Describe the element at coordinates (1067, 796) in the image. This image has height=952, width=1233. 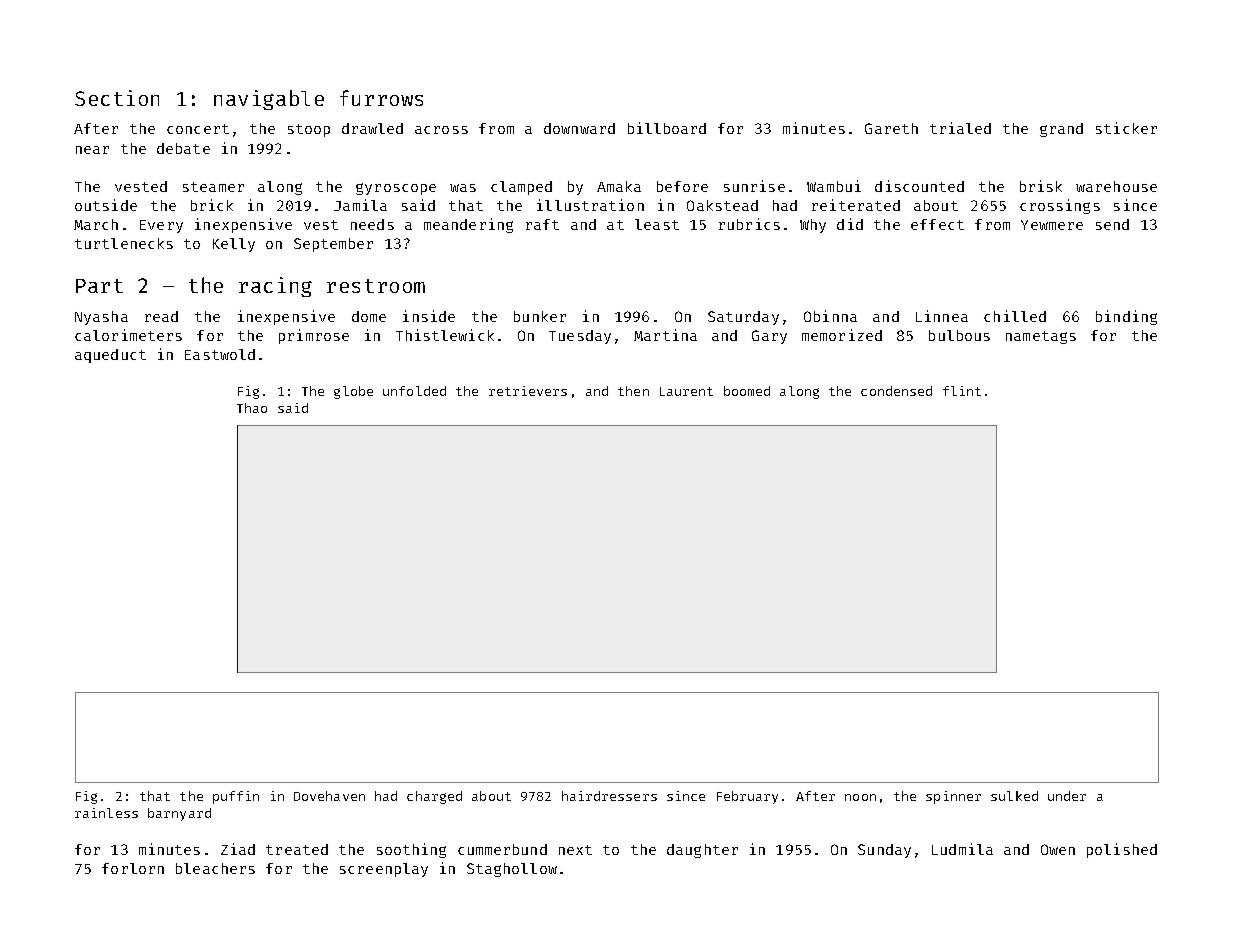
I see `under` at that location.
